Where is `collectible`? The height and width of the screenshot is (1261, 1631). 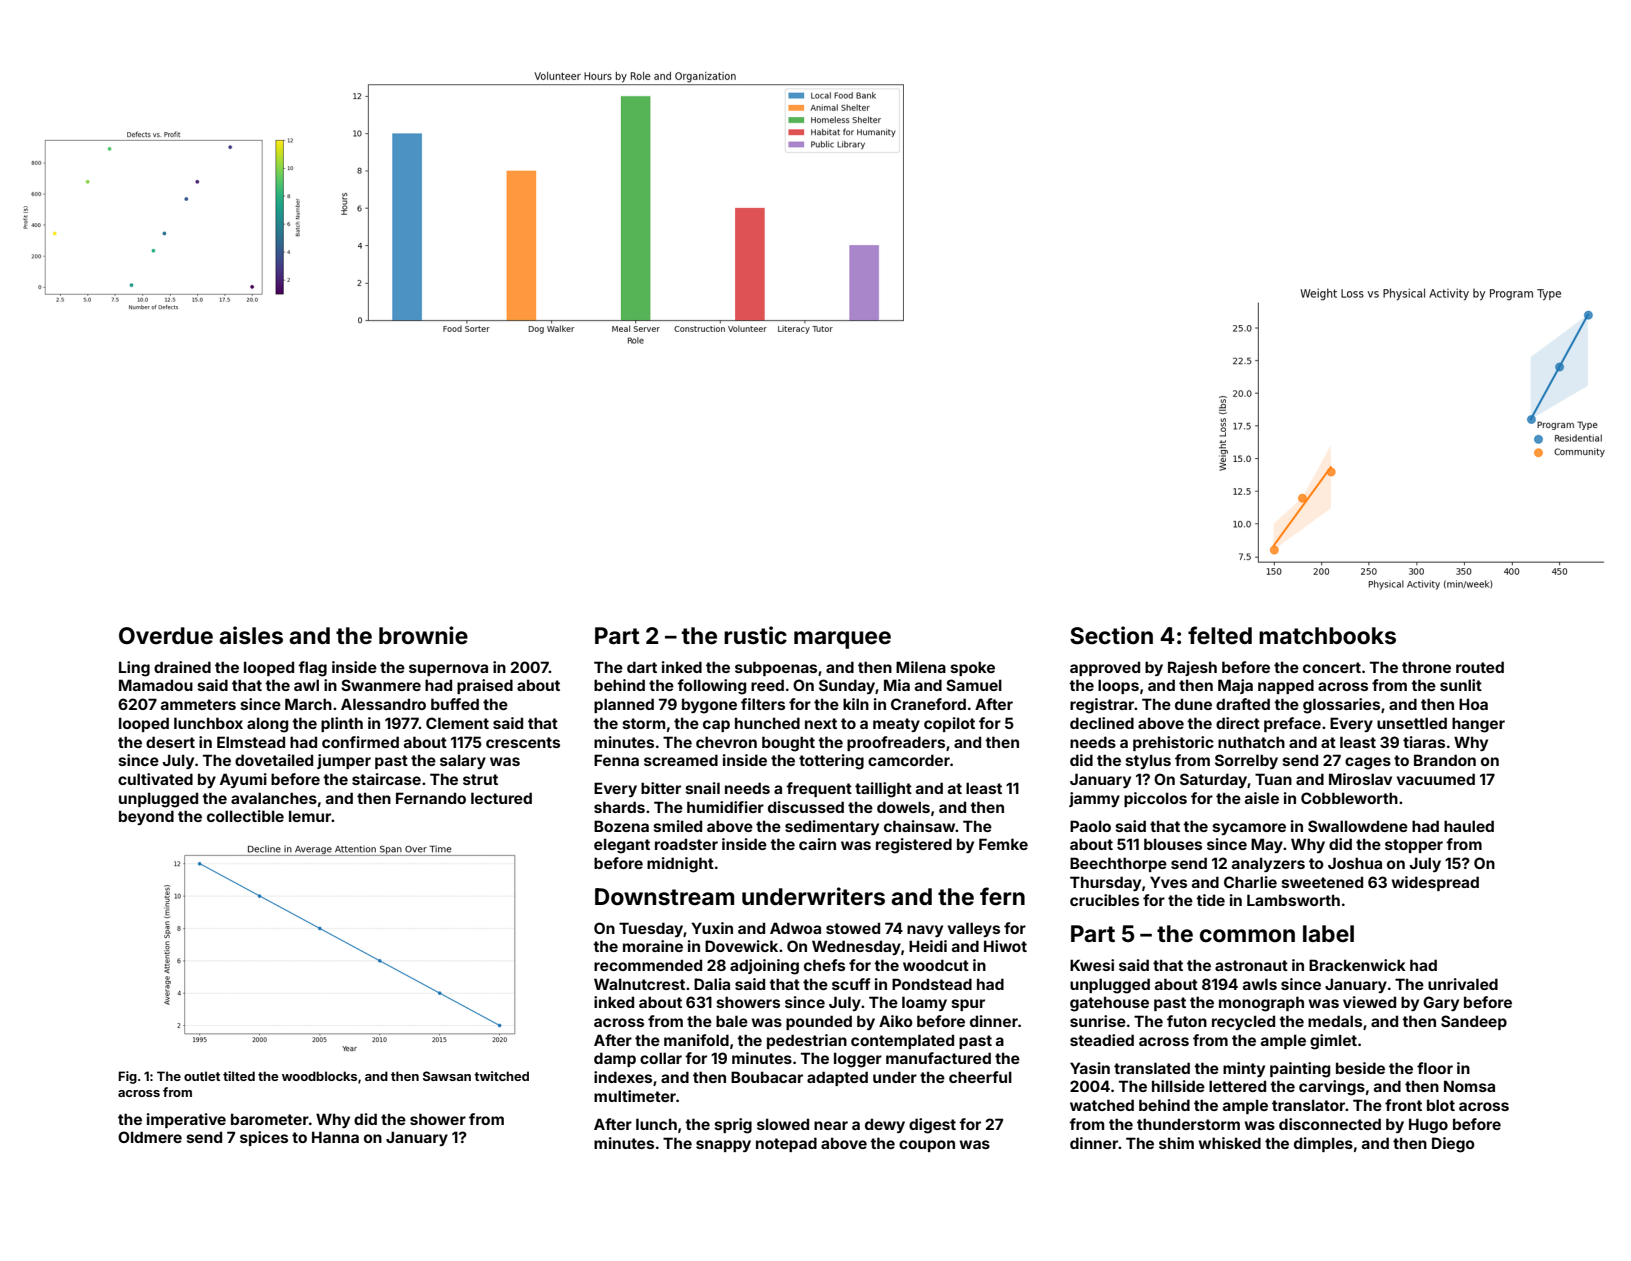 collectible is located at coordinates (245, 816).
